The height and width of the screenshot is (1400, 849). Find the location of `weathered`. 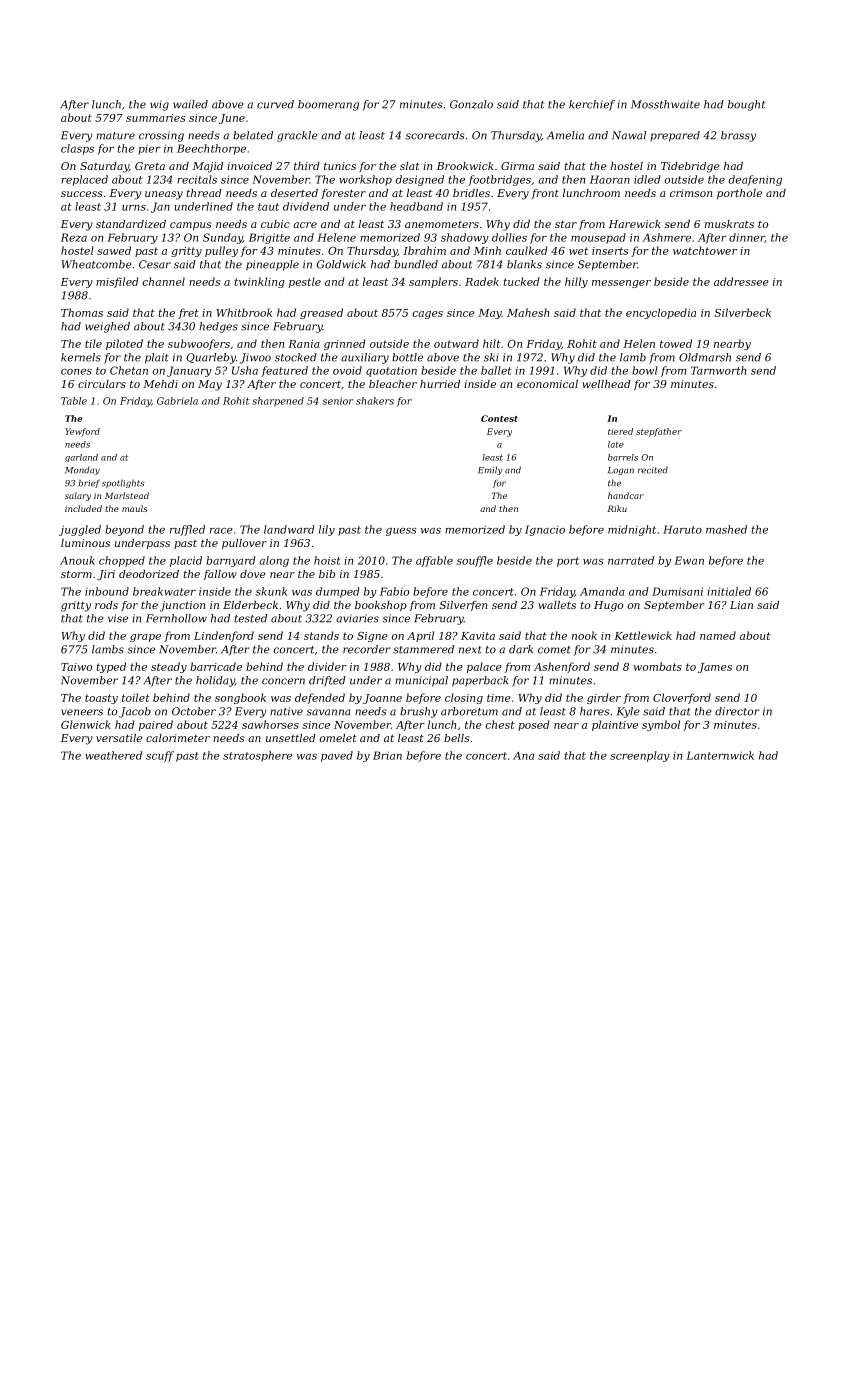

weathered is located at coordinates (113, 755).
